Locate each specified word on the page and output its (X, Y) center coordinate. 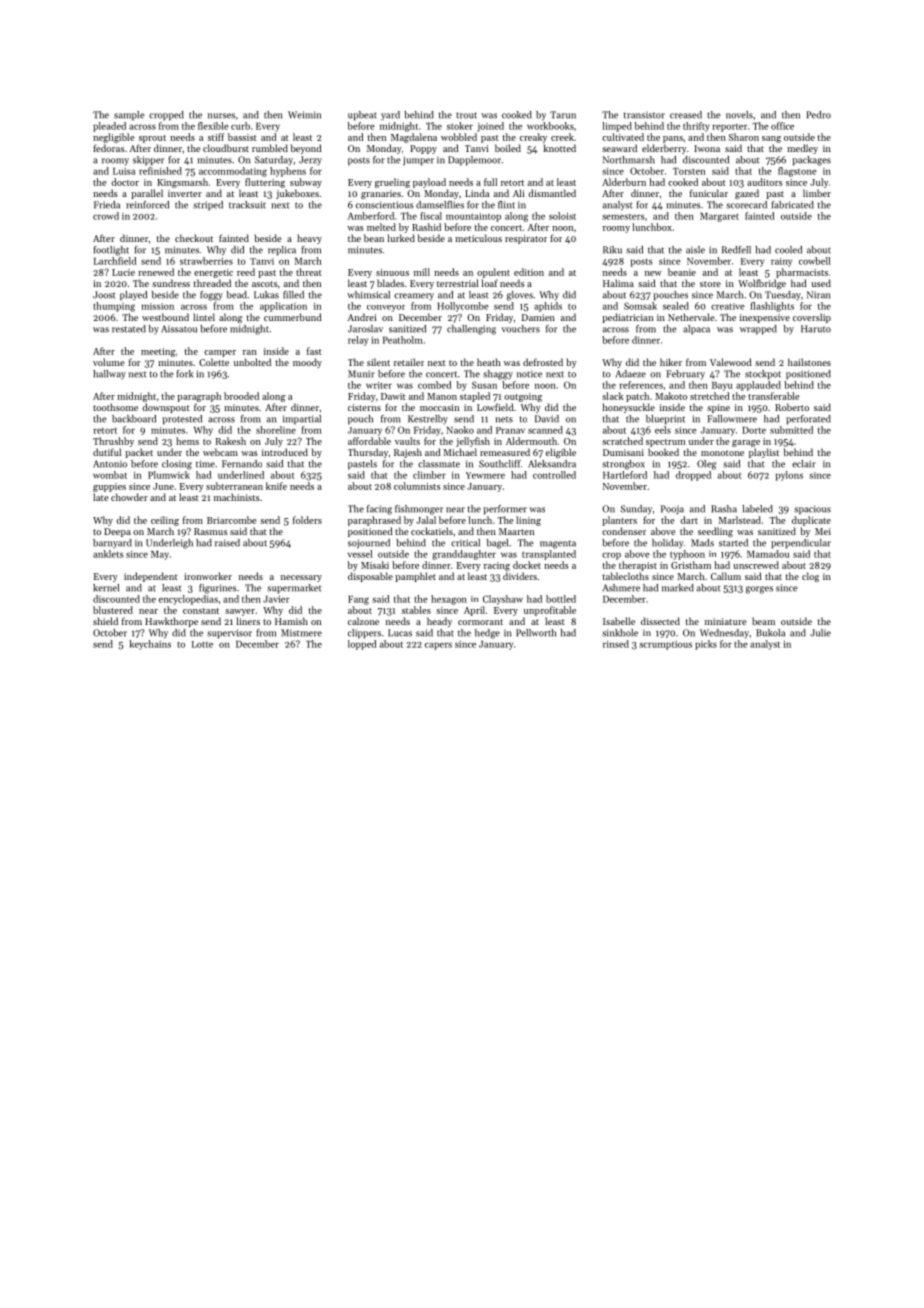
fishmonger (419, 510)
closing (177, 465)
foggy (211, 296)
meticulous (478, 238)
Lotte (202, 644)
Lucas (400, 633)
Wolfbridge (762, 284)
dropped (693, 476)
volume (108, 362)
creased (686, 115)
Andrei (362, 317)
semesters (623, 217)
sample (129, 116)
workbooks (550, 126)
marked (678, 588)
